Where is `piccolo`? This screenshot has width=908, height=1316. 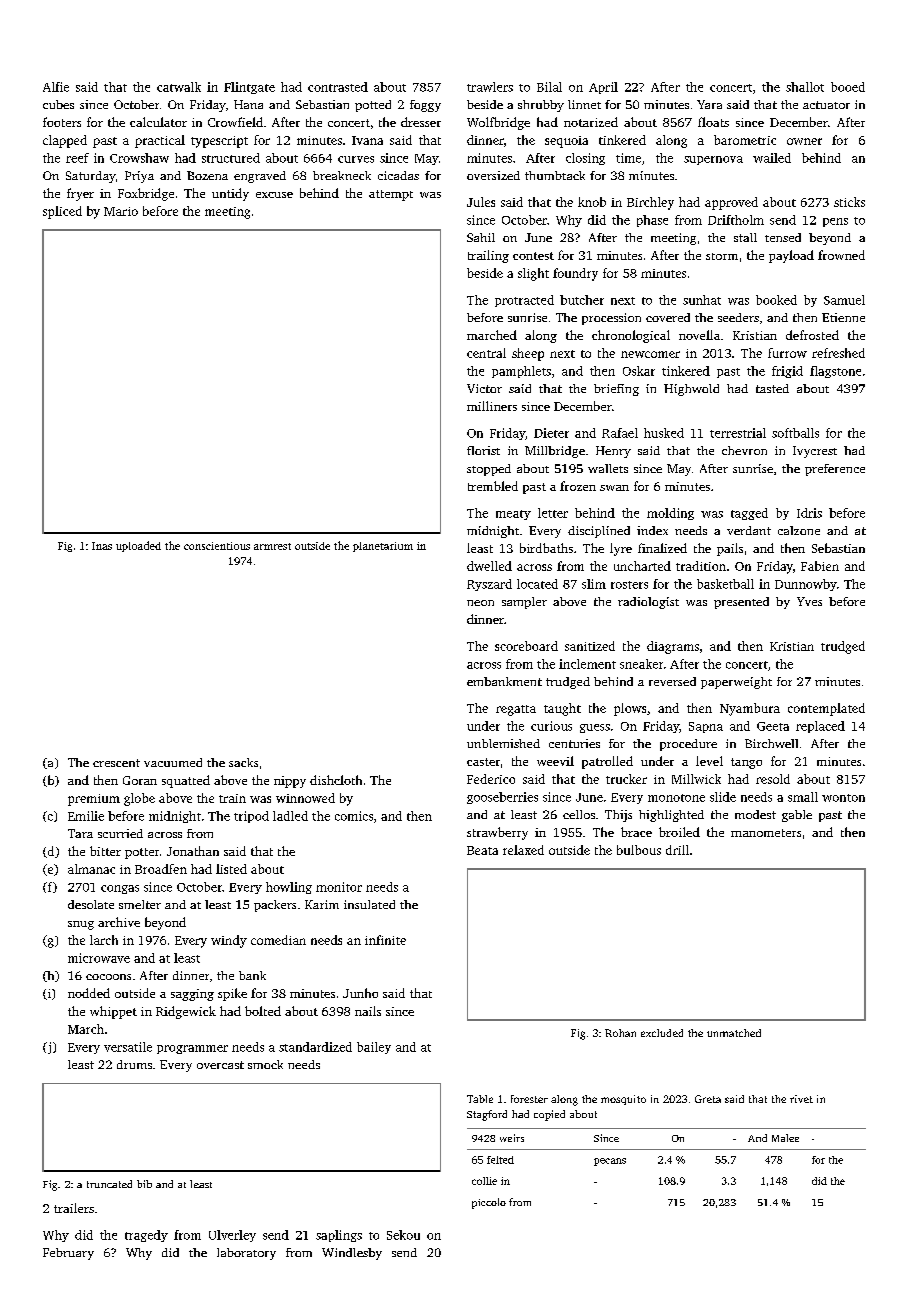 piccolo is located at coordinates (489, 1203).
